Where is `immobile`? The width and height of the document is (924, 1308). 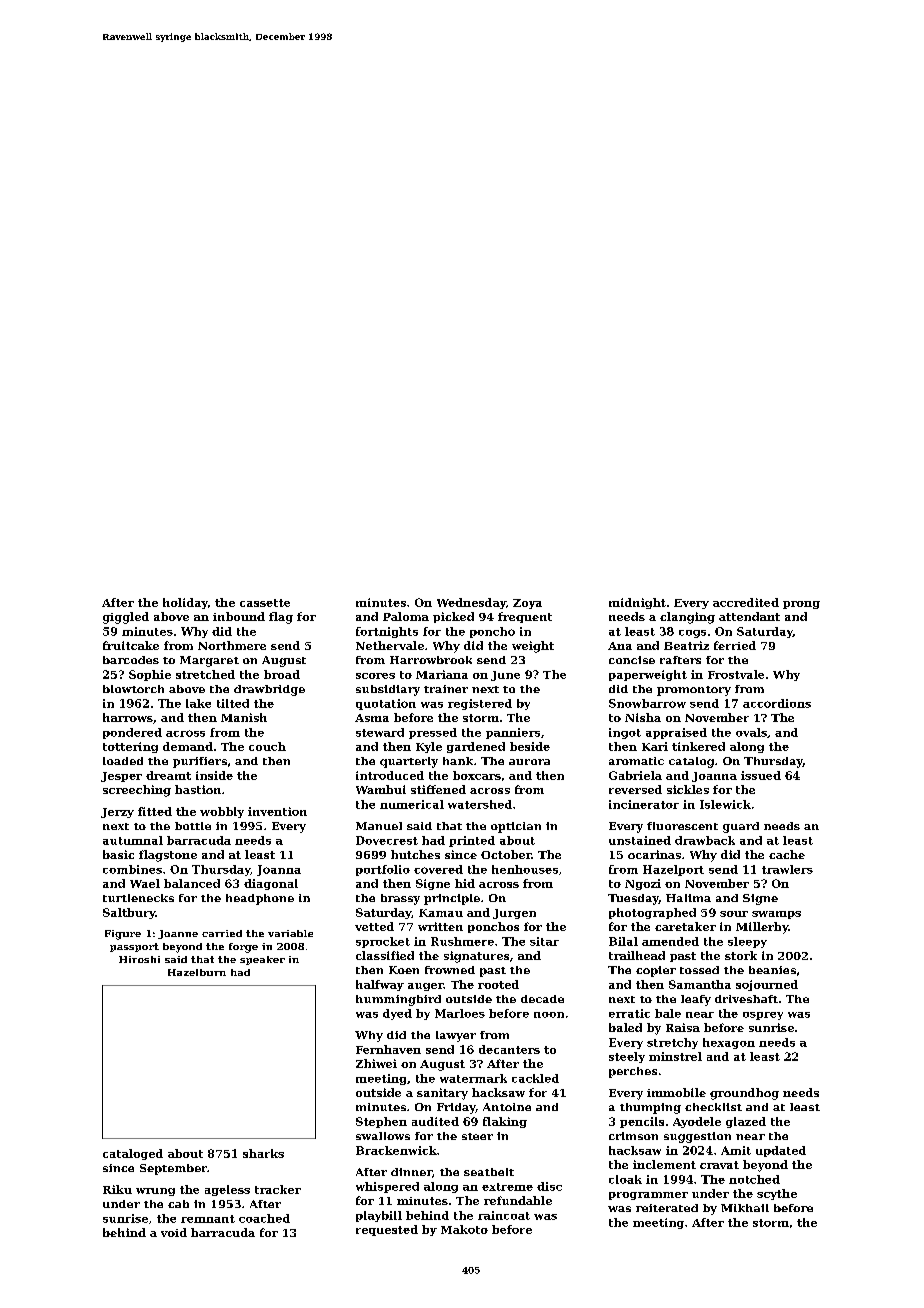
immobile is located at coordinates (676, 1092).
